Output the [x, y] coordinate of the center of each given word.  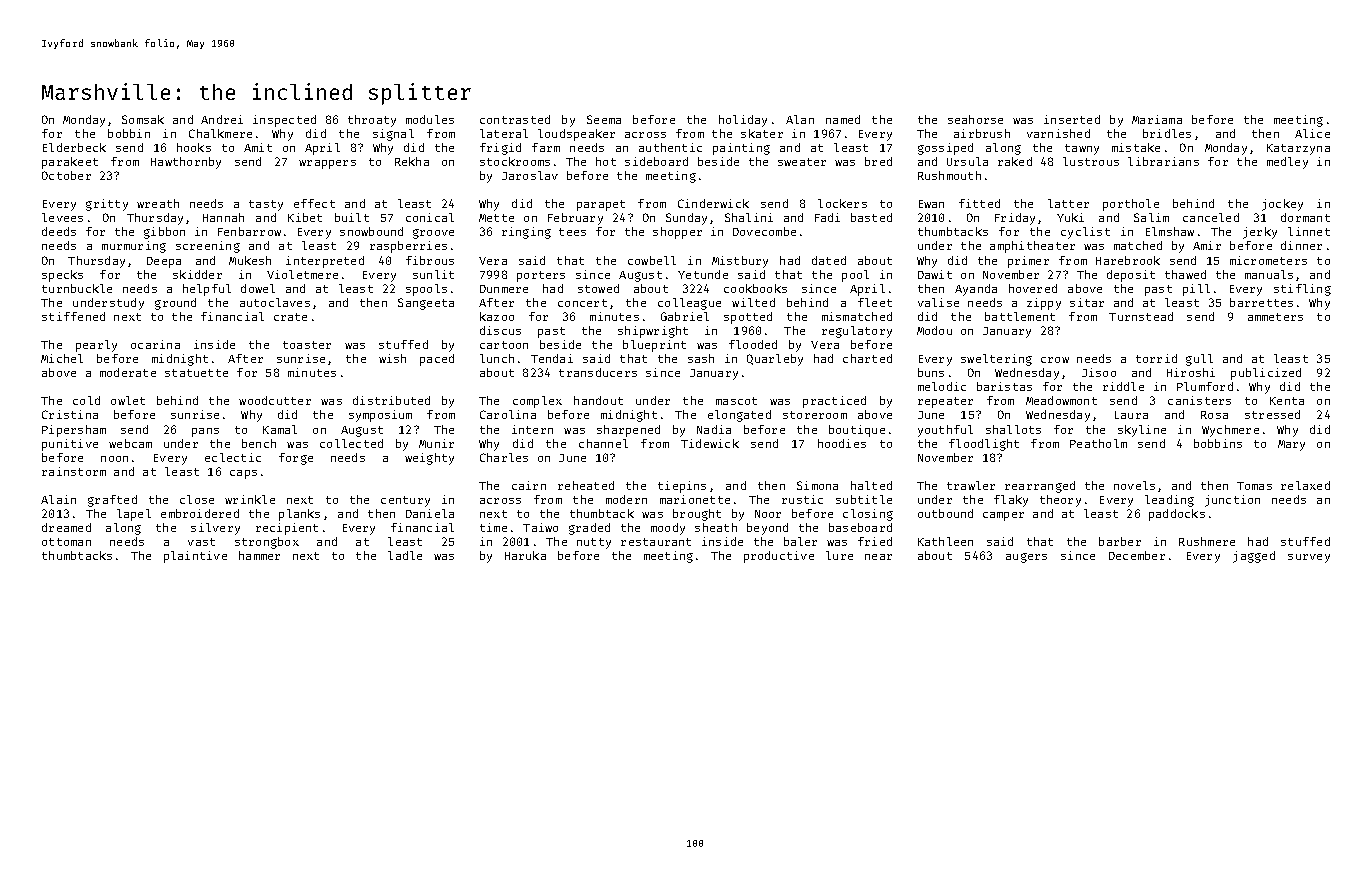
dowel [258, 288]
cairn [529, 485]
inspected [284, 121]
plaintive [195, 557]
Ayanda [976, 290]
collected [351, 443]
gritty [107, 205]
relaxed [1305, 485]
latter [1068, 203]
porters [541, 276]
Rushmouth [949, 175]
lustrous [1091, 161]
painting [741, 149]
